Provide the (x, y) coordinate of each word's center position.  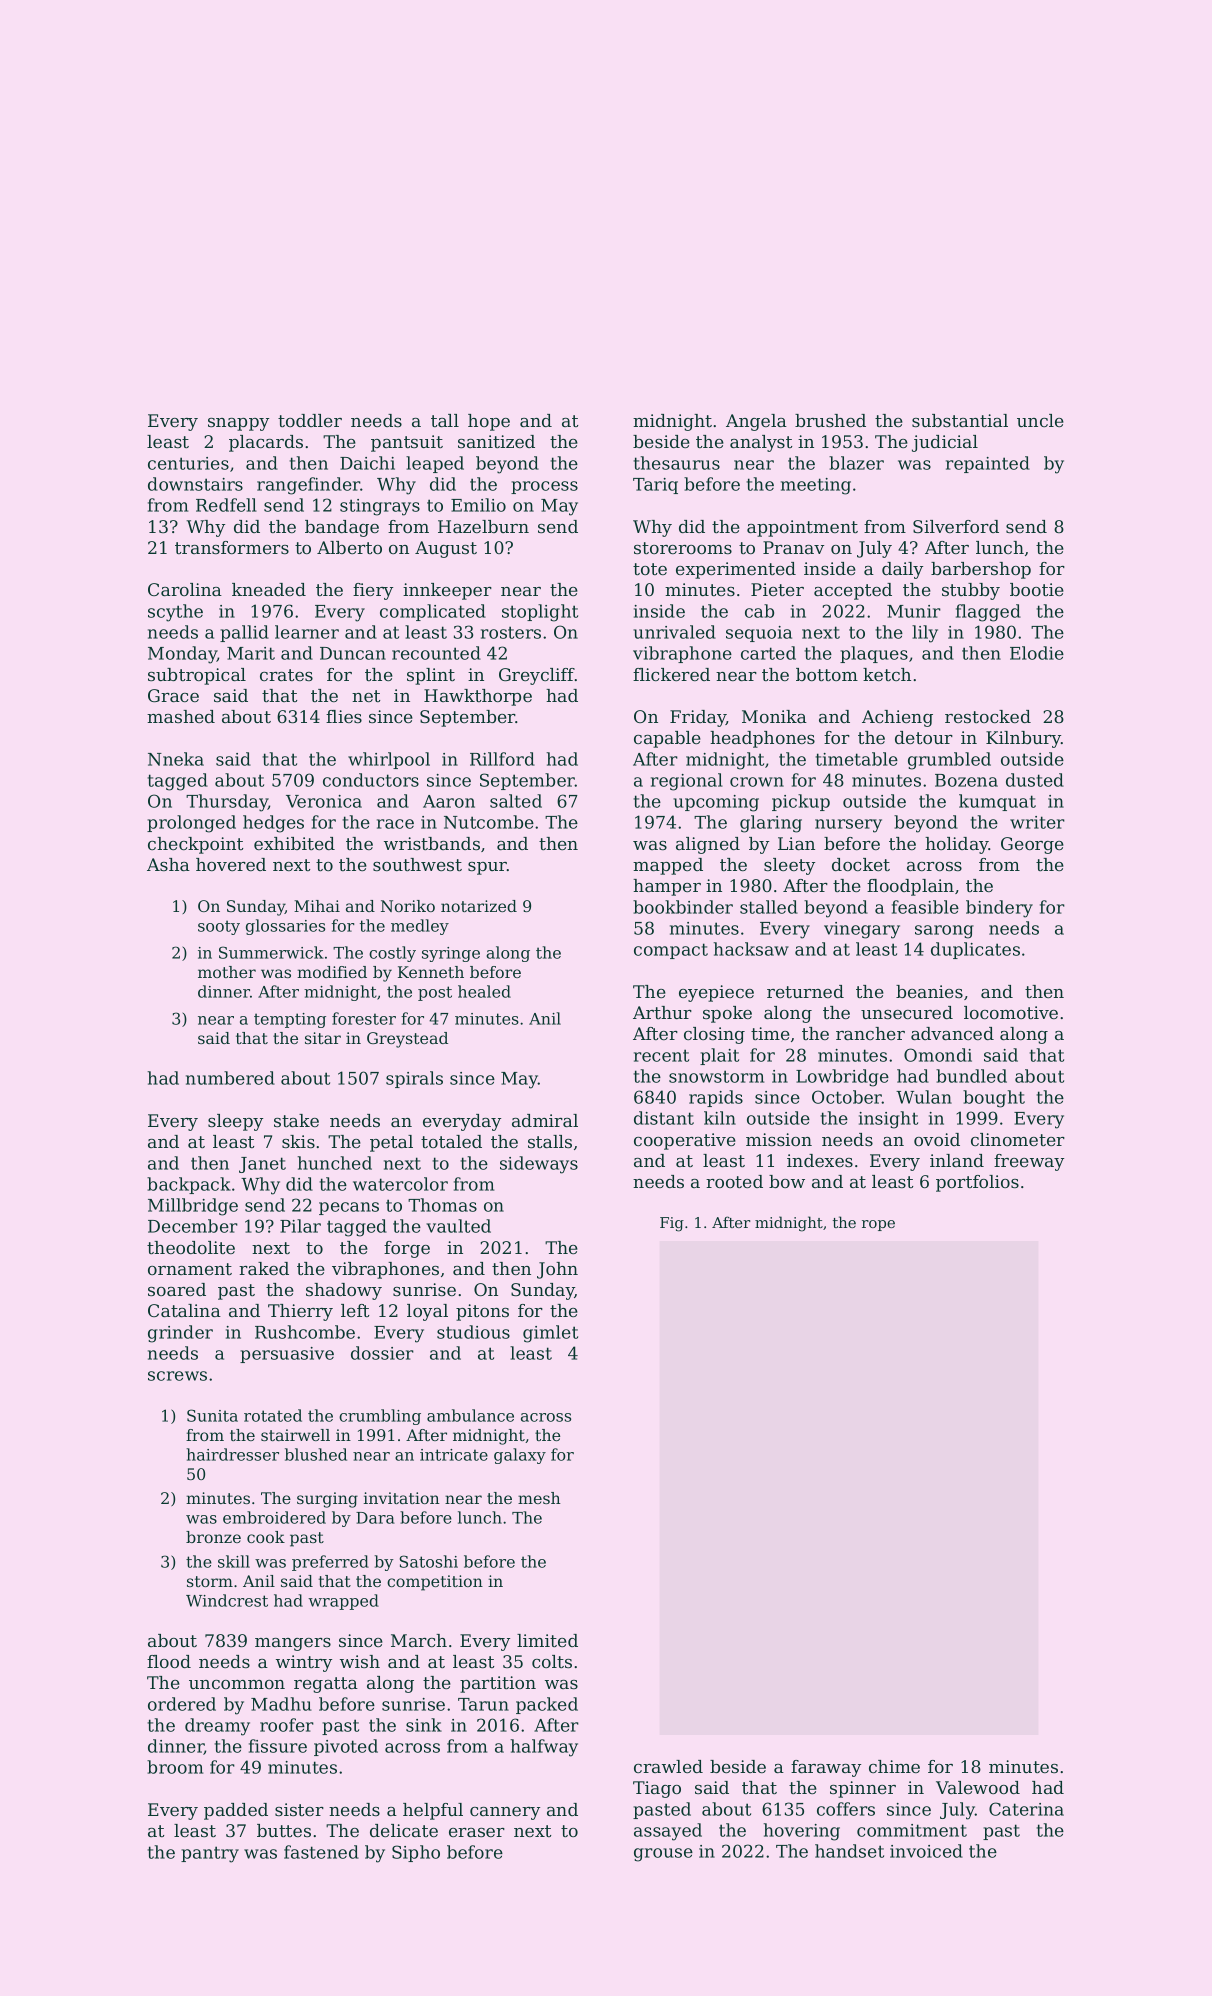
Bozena (966, 780)
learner (307, 632)
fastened (321, 1852)
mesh (539, 1498)
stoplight (540, 613)
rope (878, 1225)
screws (177, 1376)
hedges (273, 824)
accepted (853, 591)
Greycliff (537, 676)
